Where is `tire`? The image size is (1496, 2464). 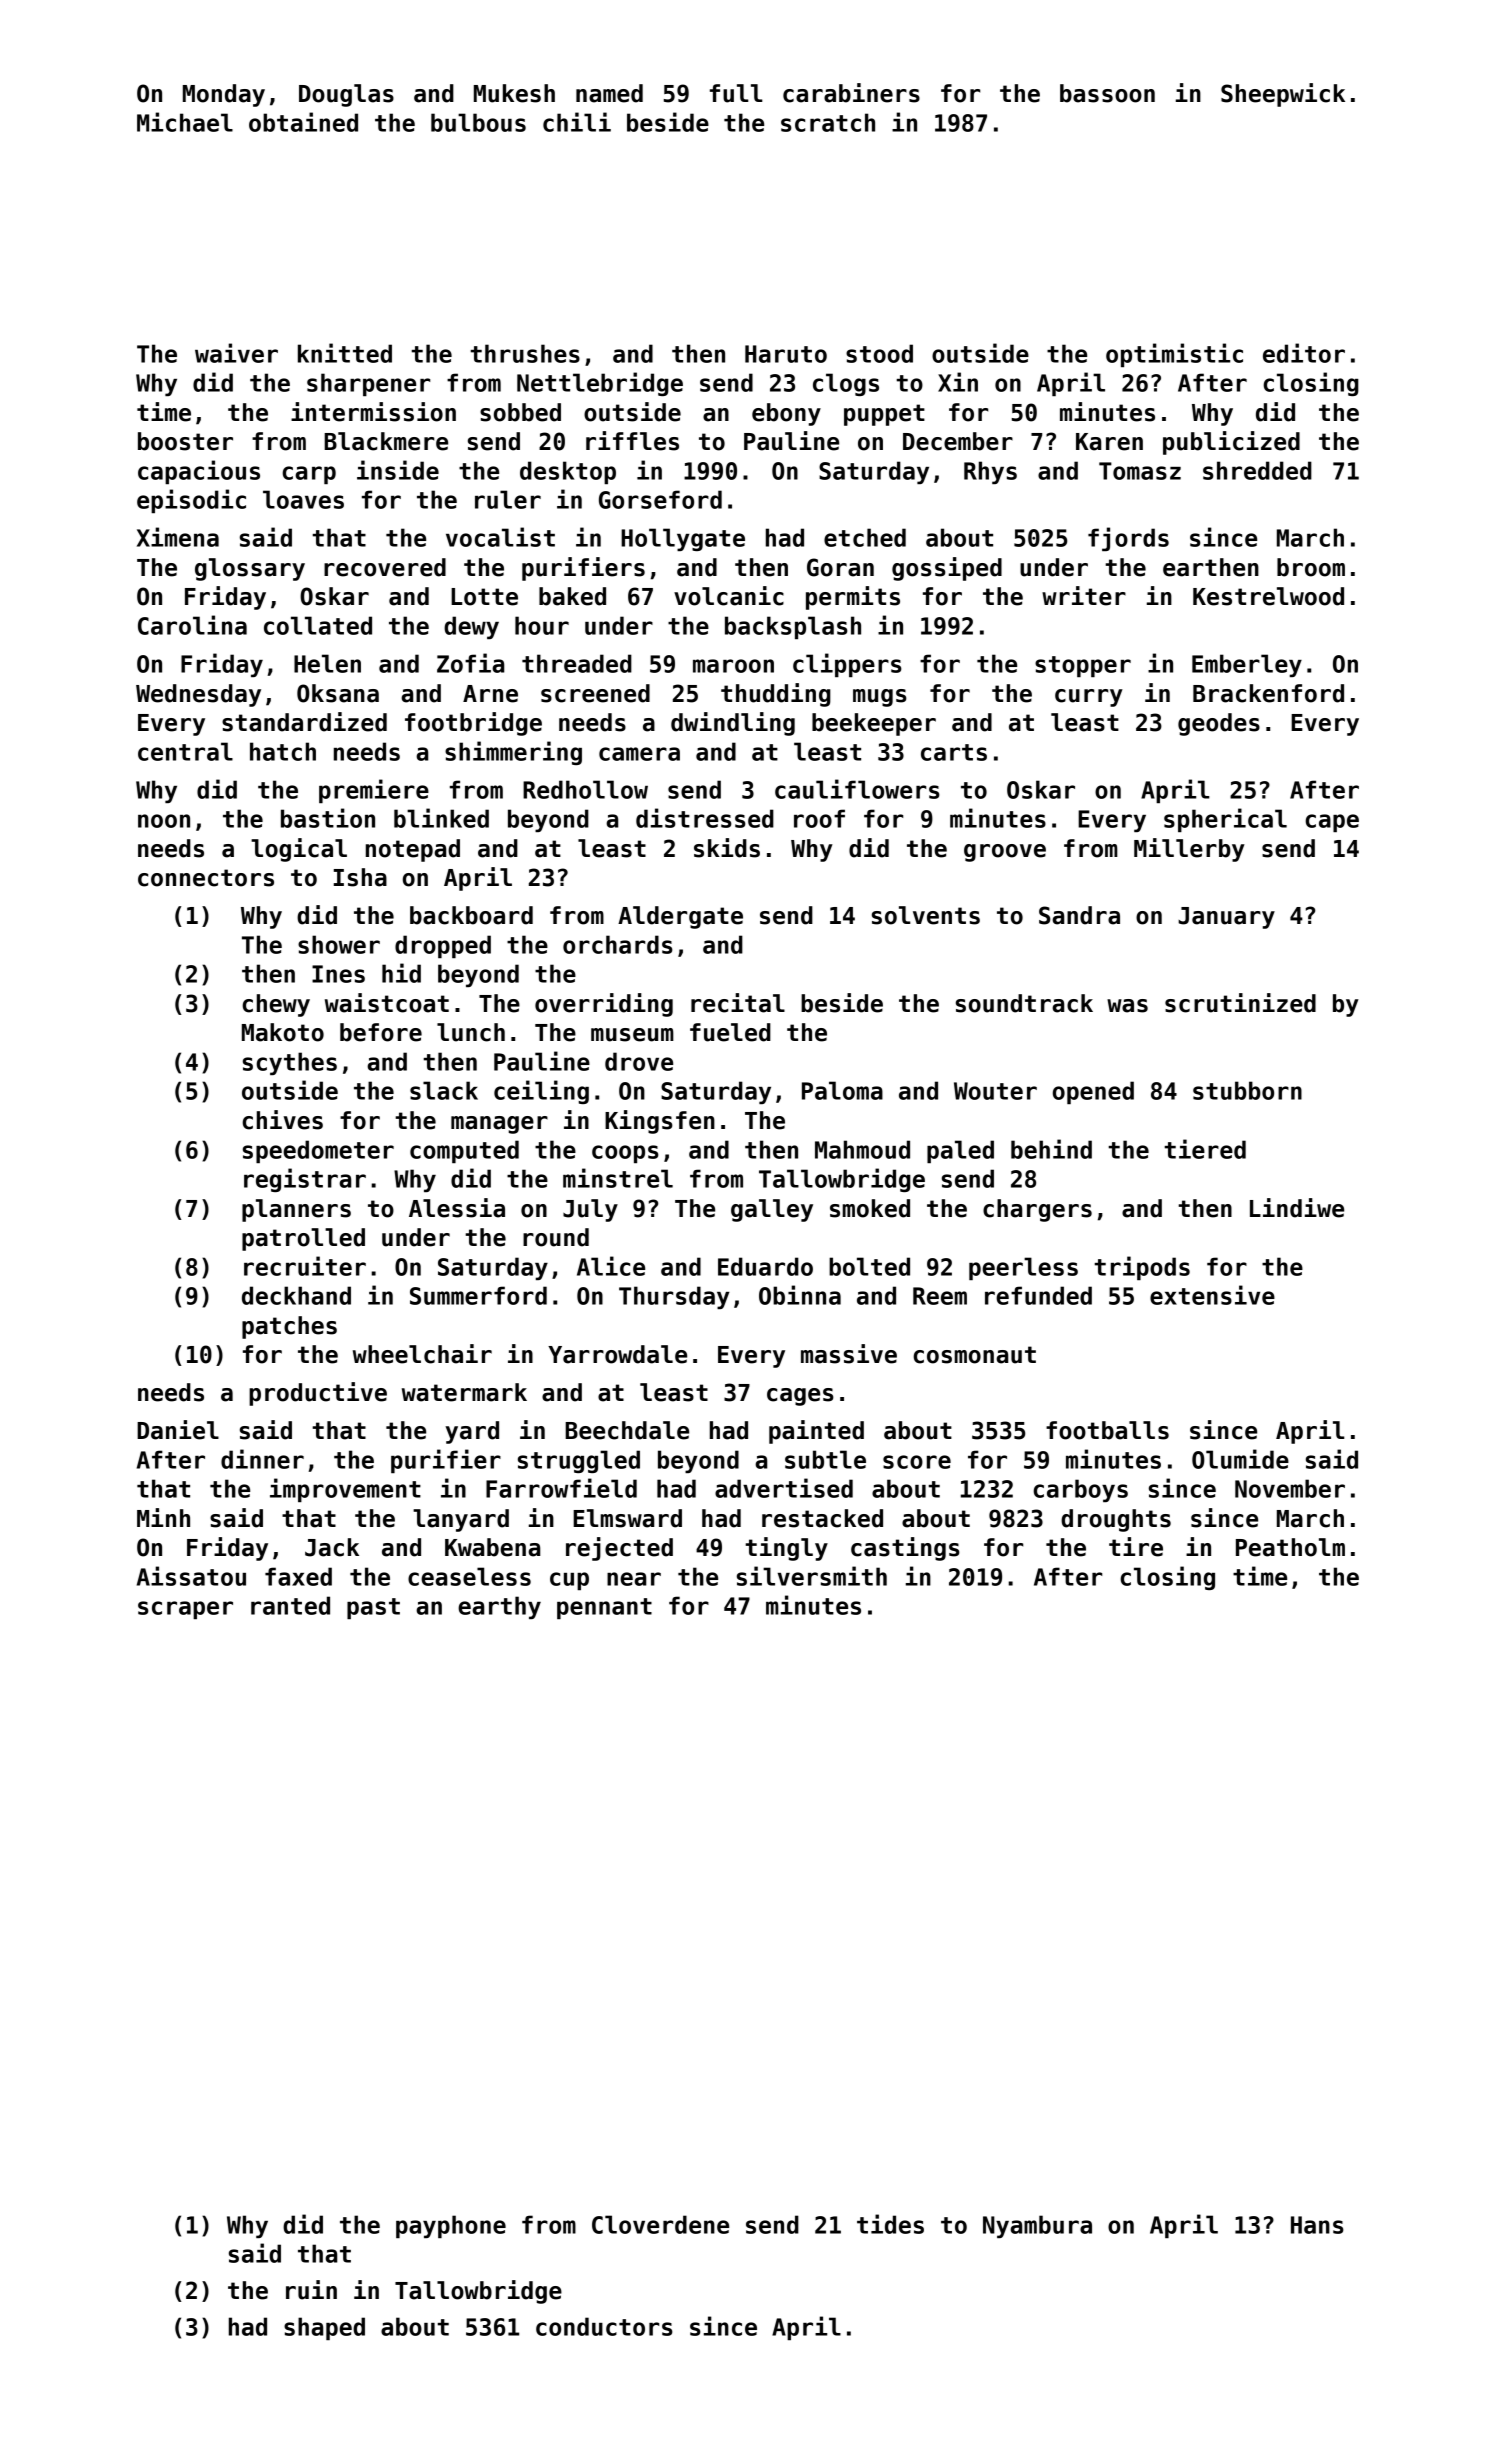 tire is located at coordinates (1136, 1547).
